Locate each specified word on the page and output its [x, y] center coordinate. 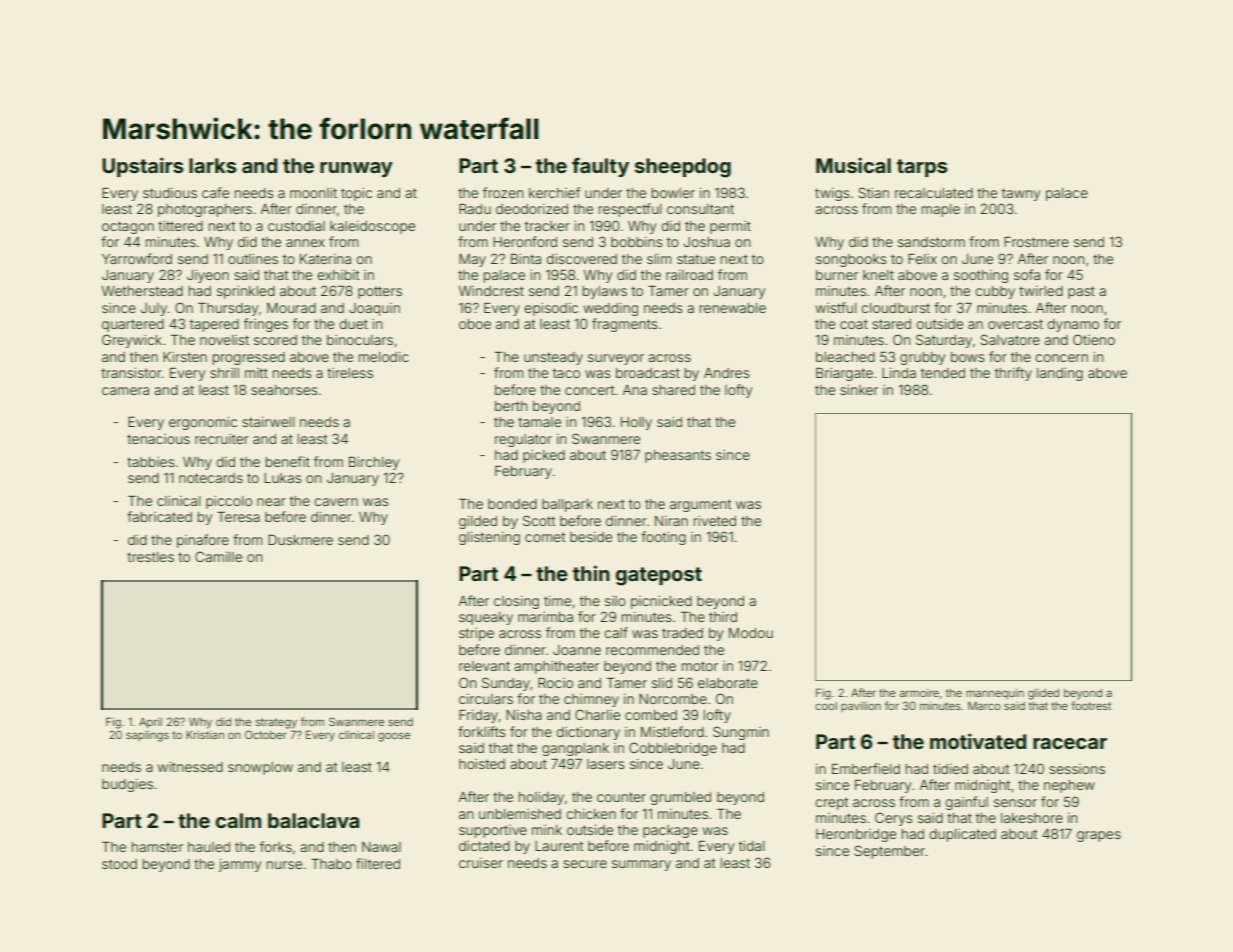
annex [305, 243]
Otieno [1094, 339]
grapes [1099, 836]
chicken [591, 814]
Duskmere [300, 539]
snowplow [260, 768]
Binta [526, 259]
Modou [751, 633]
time [557, 601]
